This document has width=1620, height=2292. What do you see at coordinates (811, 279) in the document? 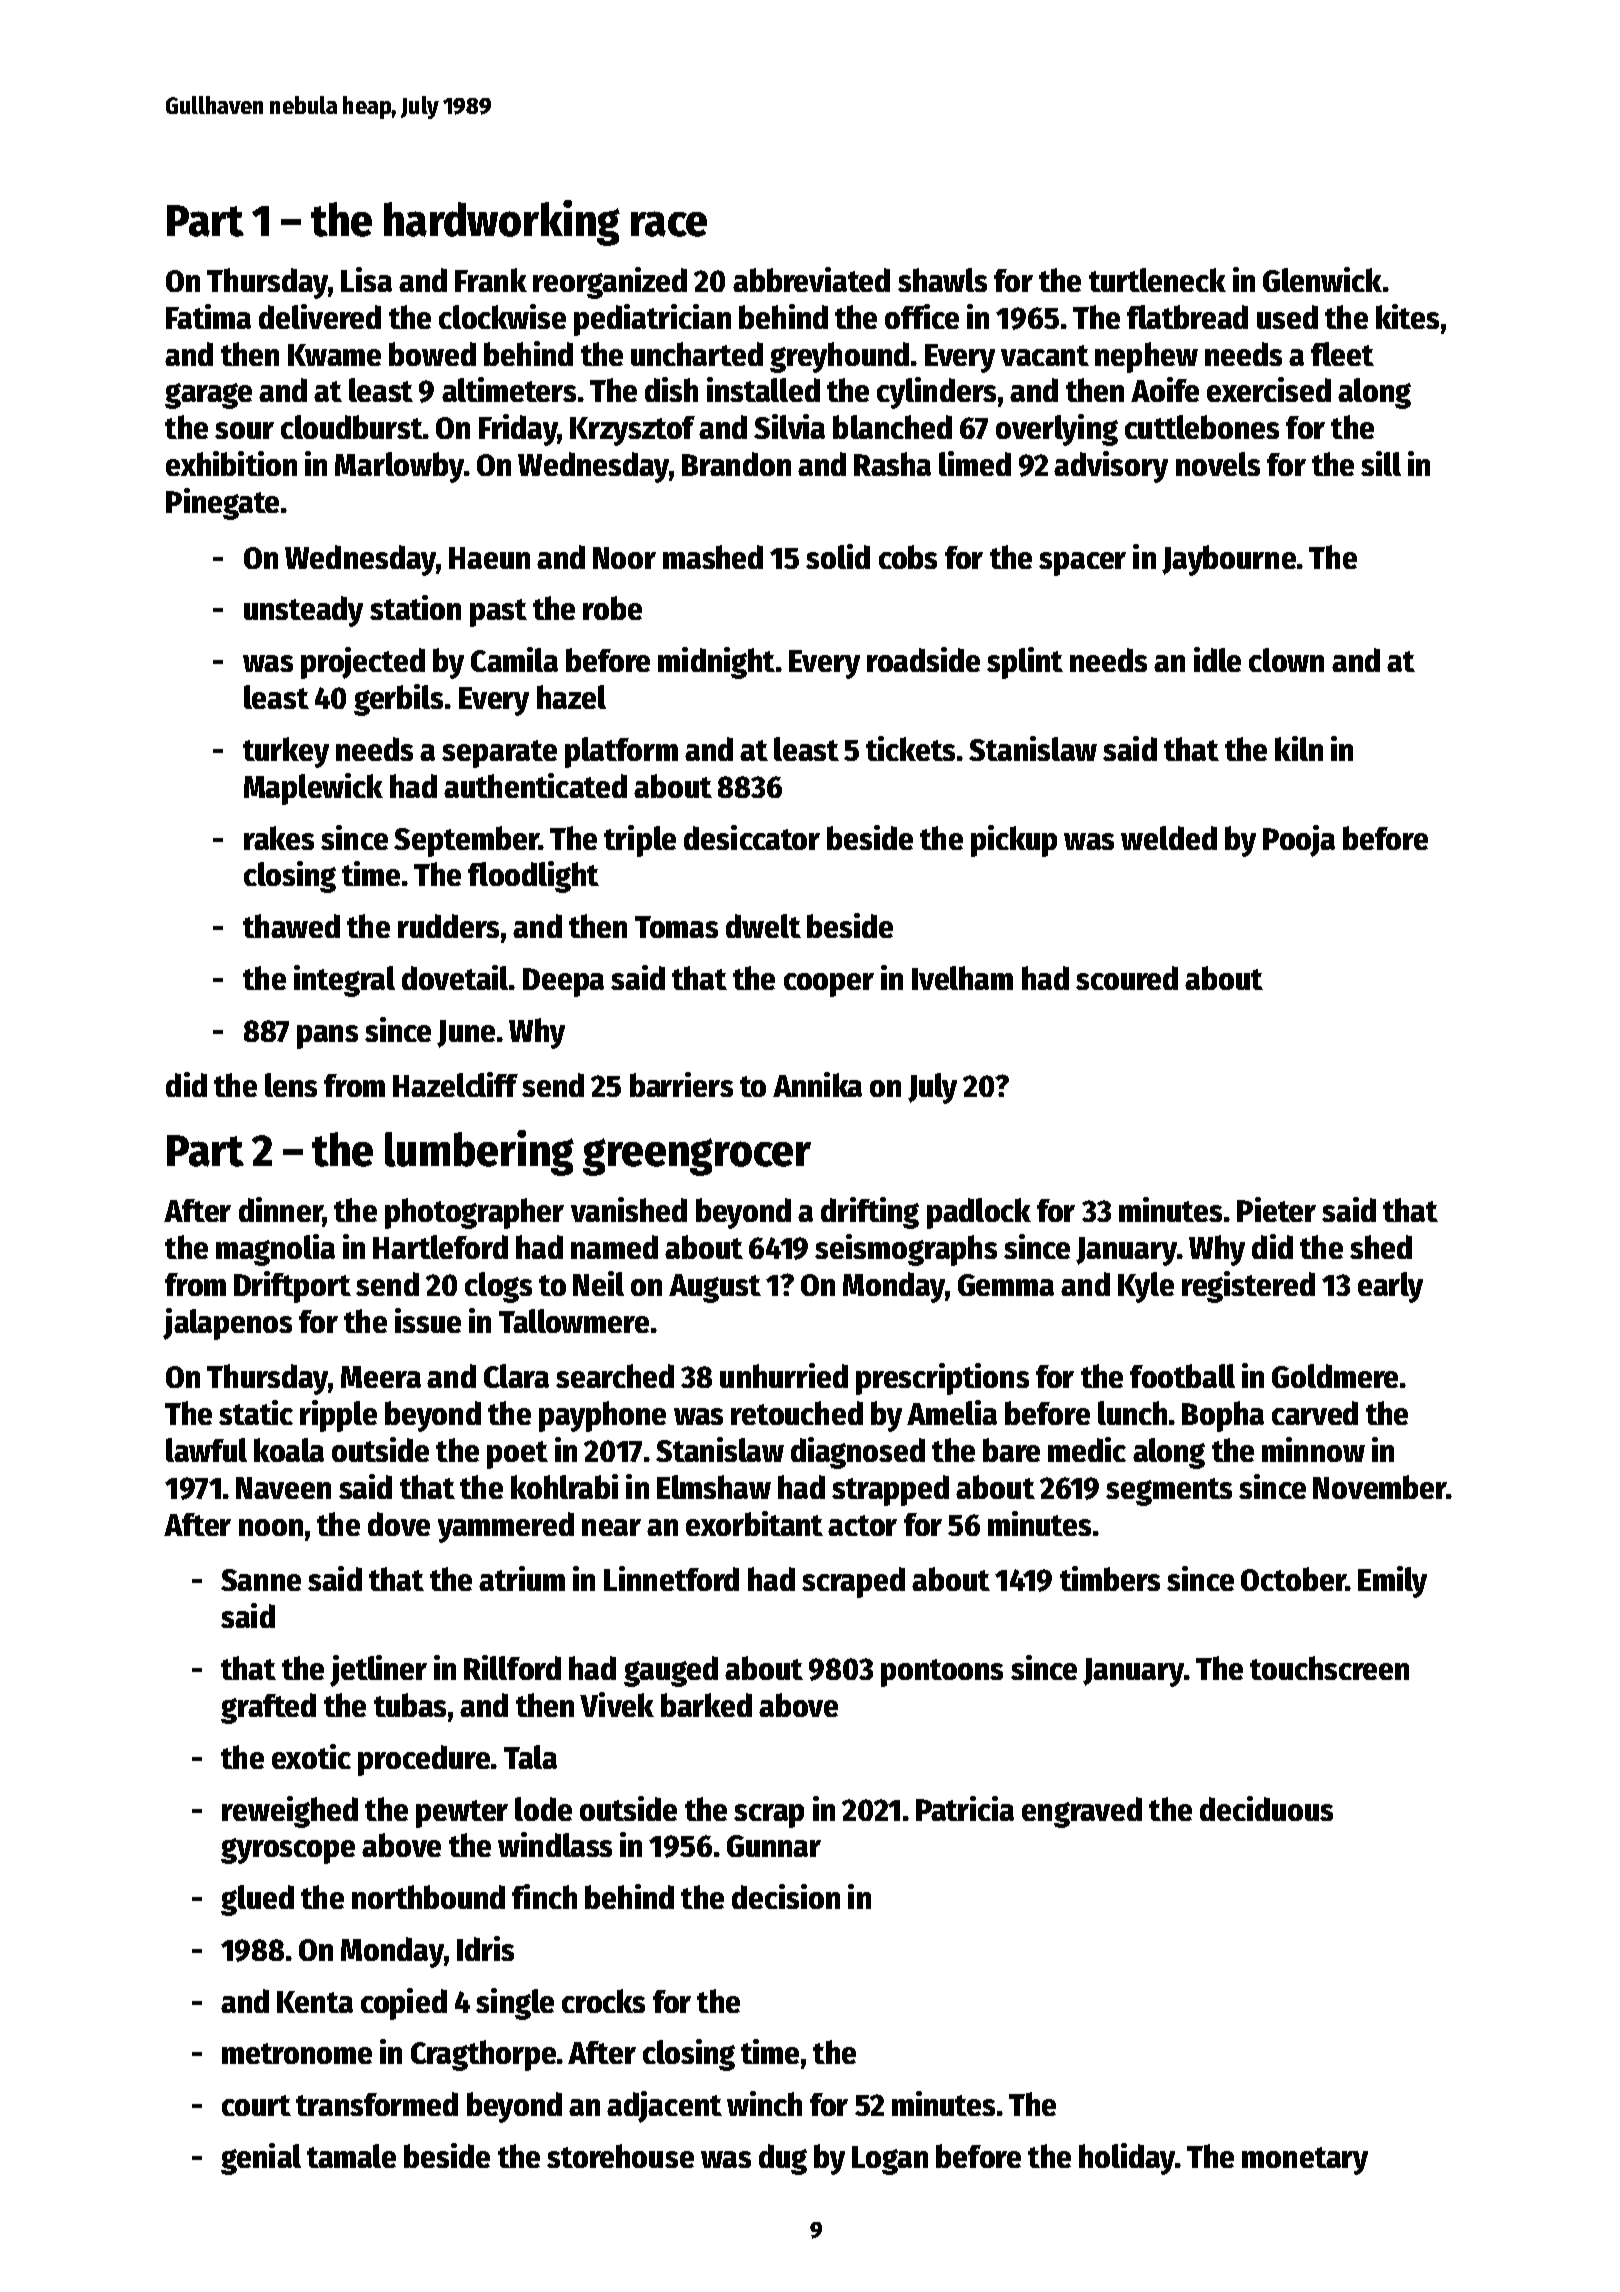
I see `abbreviated` at bounding box center [811, 279].
